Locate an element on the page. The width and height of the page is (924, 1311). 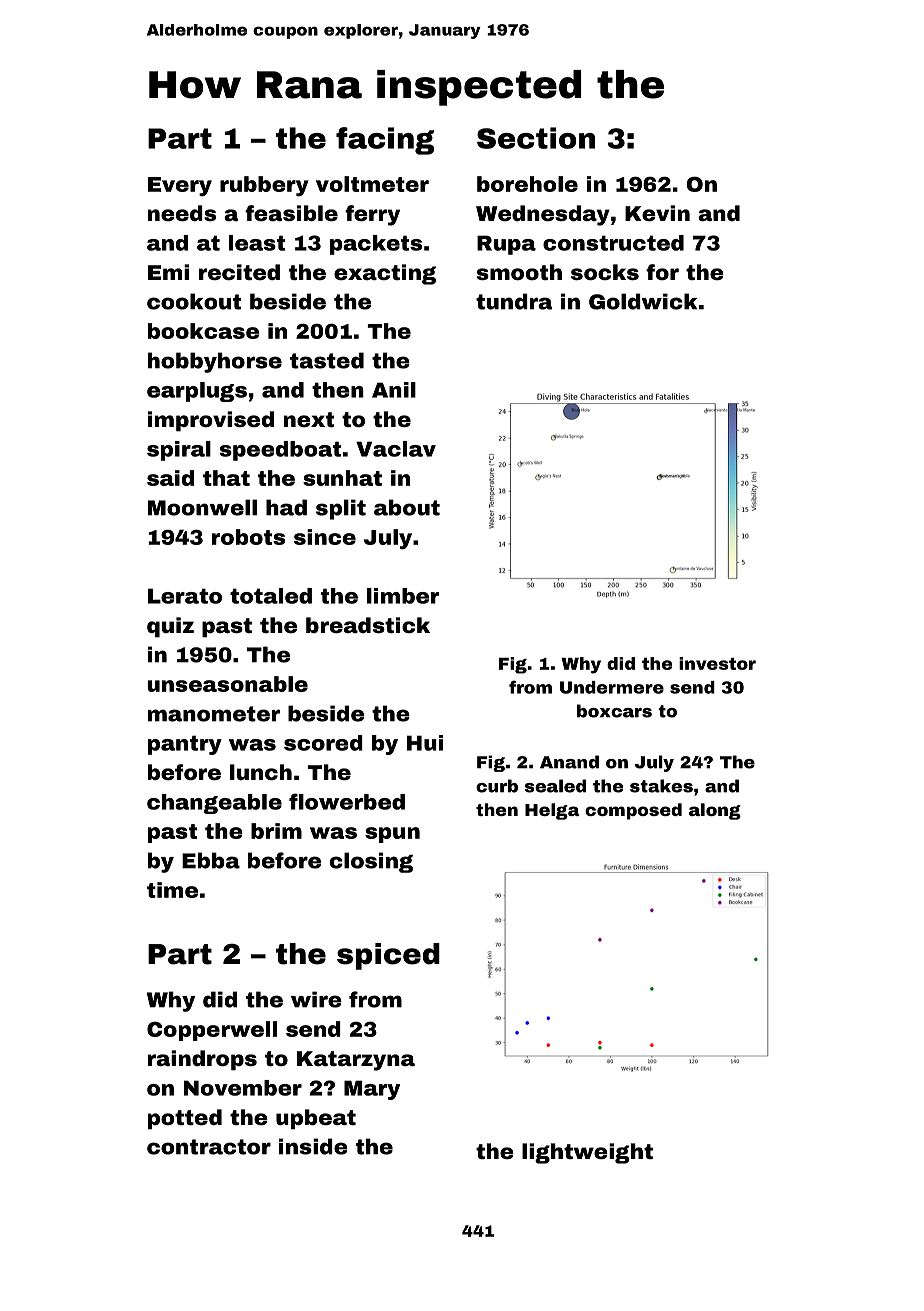
Kevin is located at coordinates (657, 213).
